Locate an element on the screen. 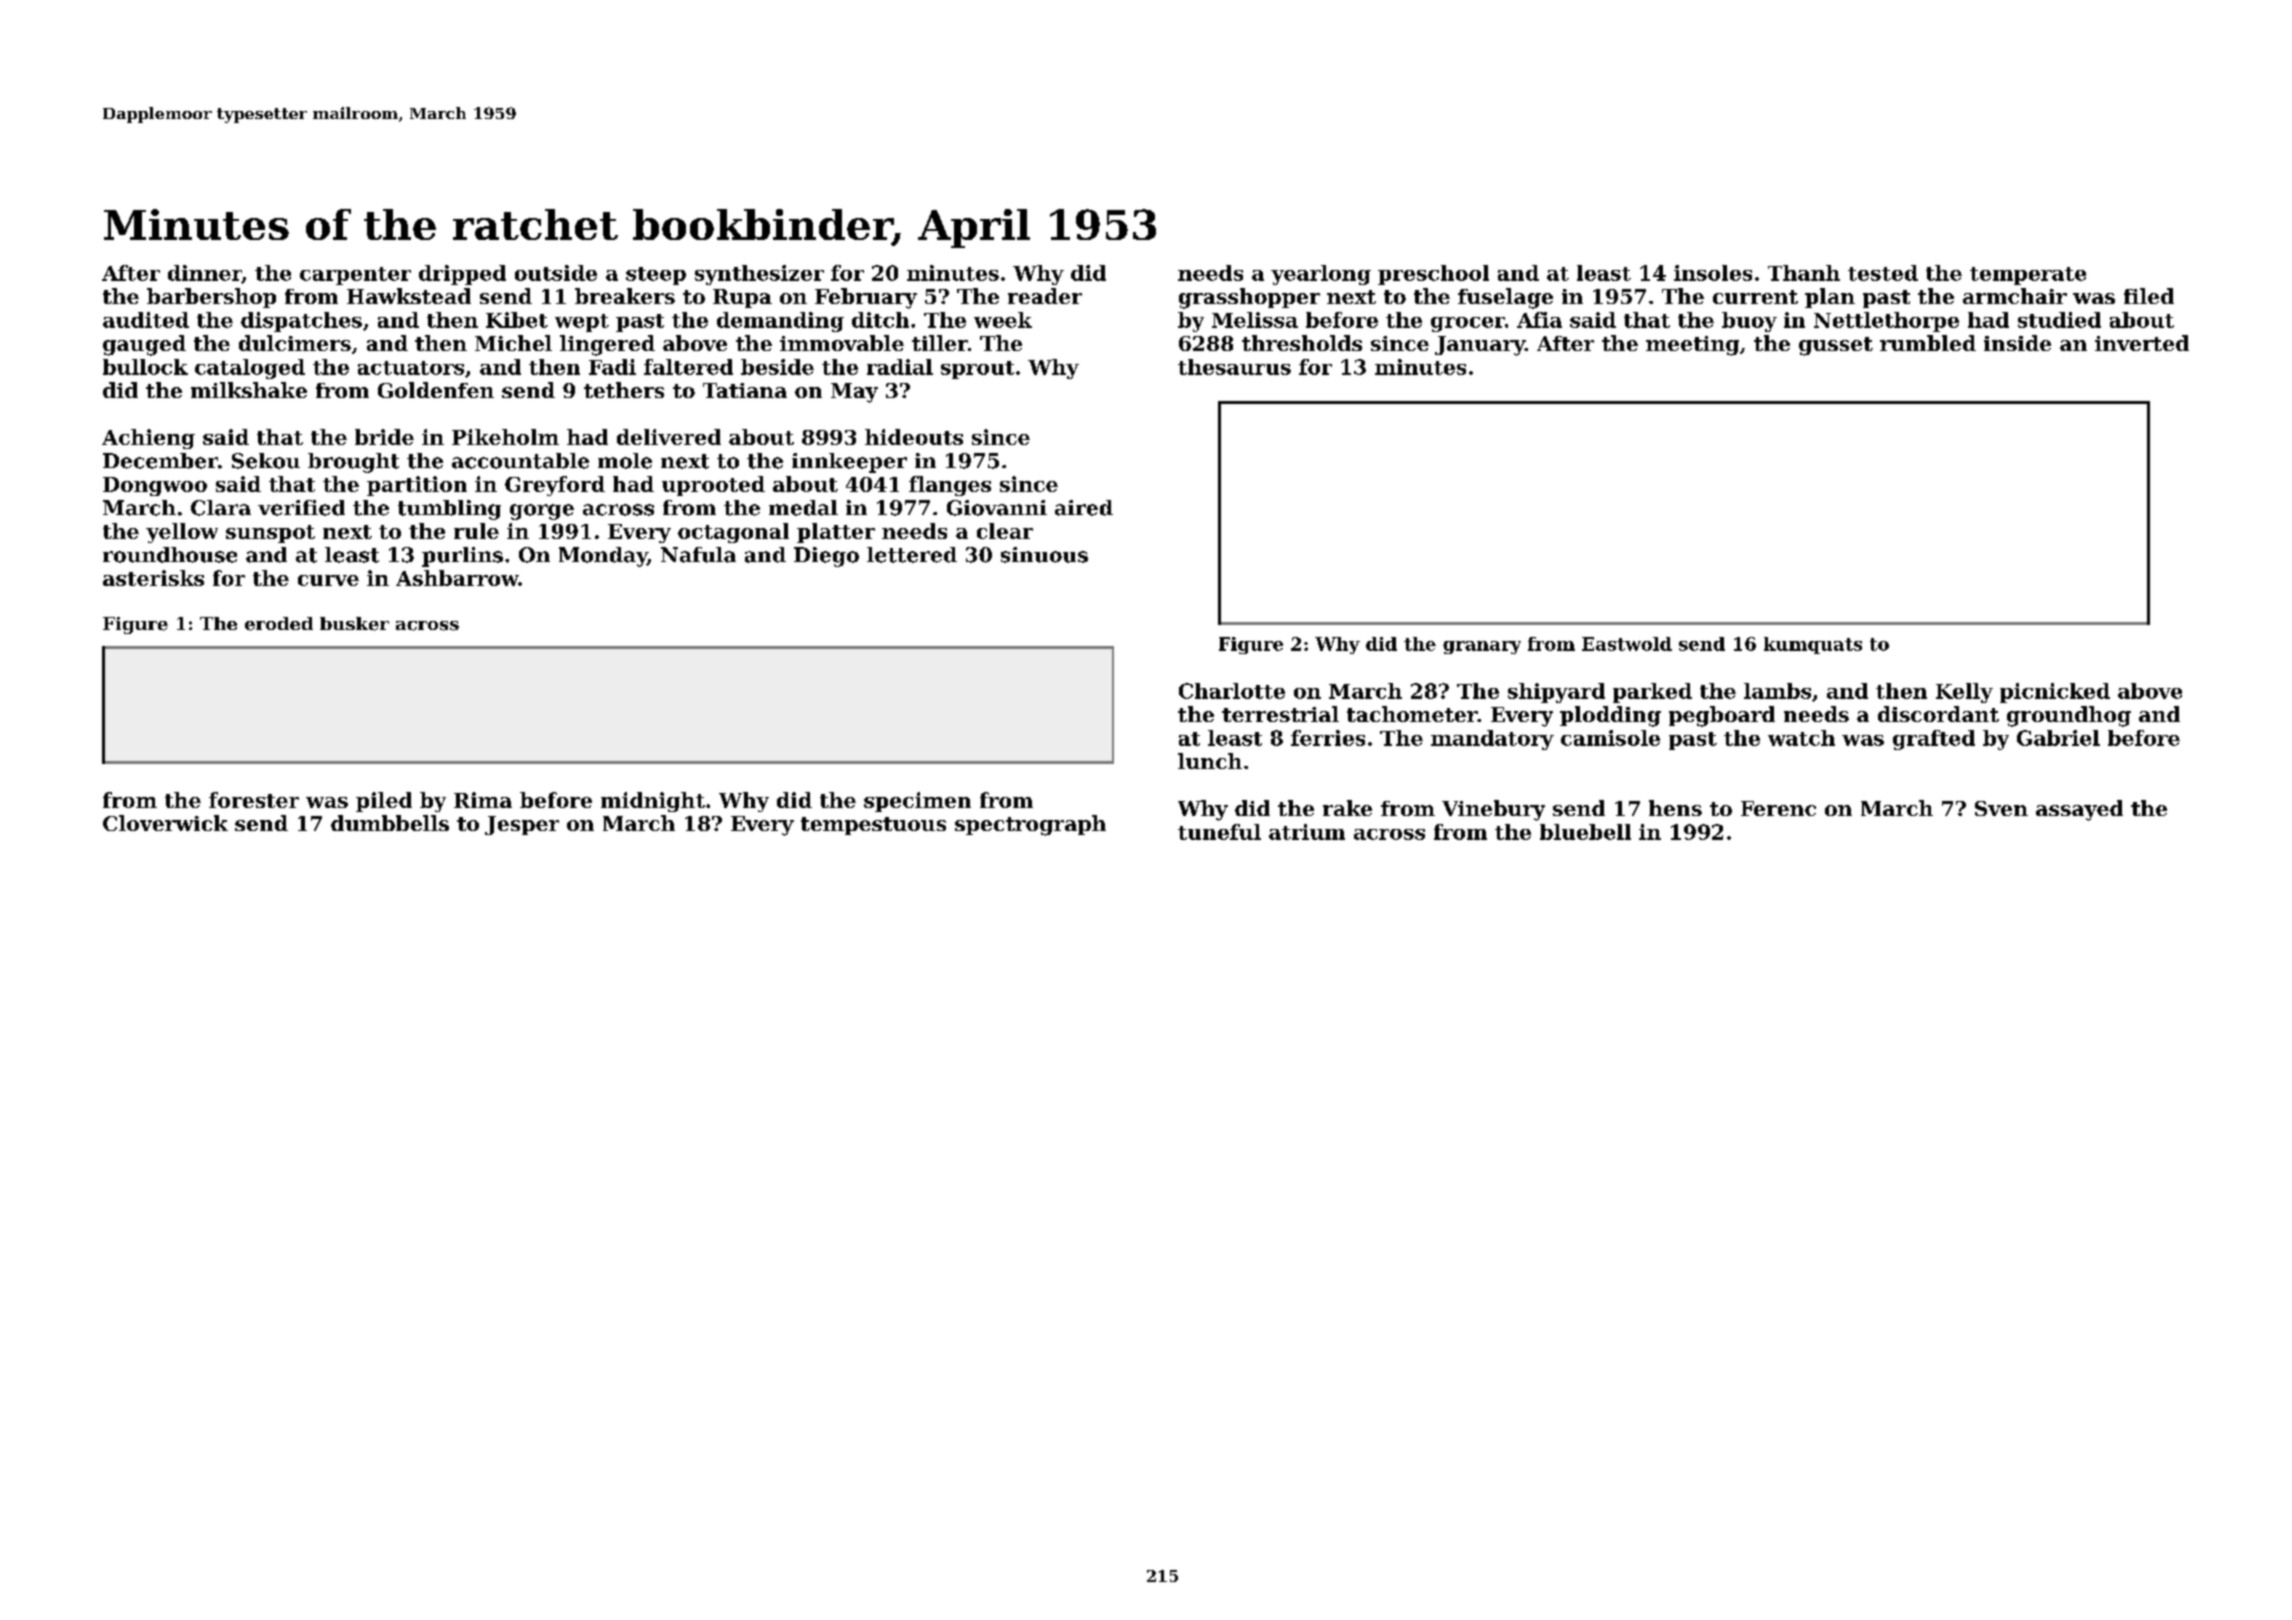  Jesper is located at coordinates (522, 825).
